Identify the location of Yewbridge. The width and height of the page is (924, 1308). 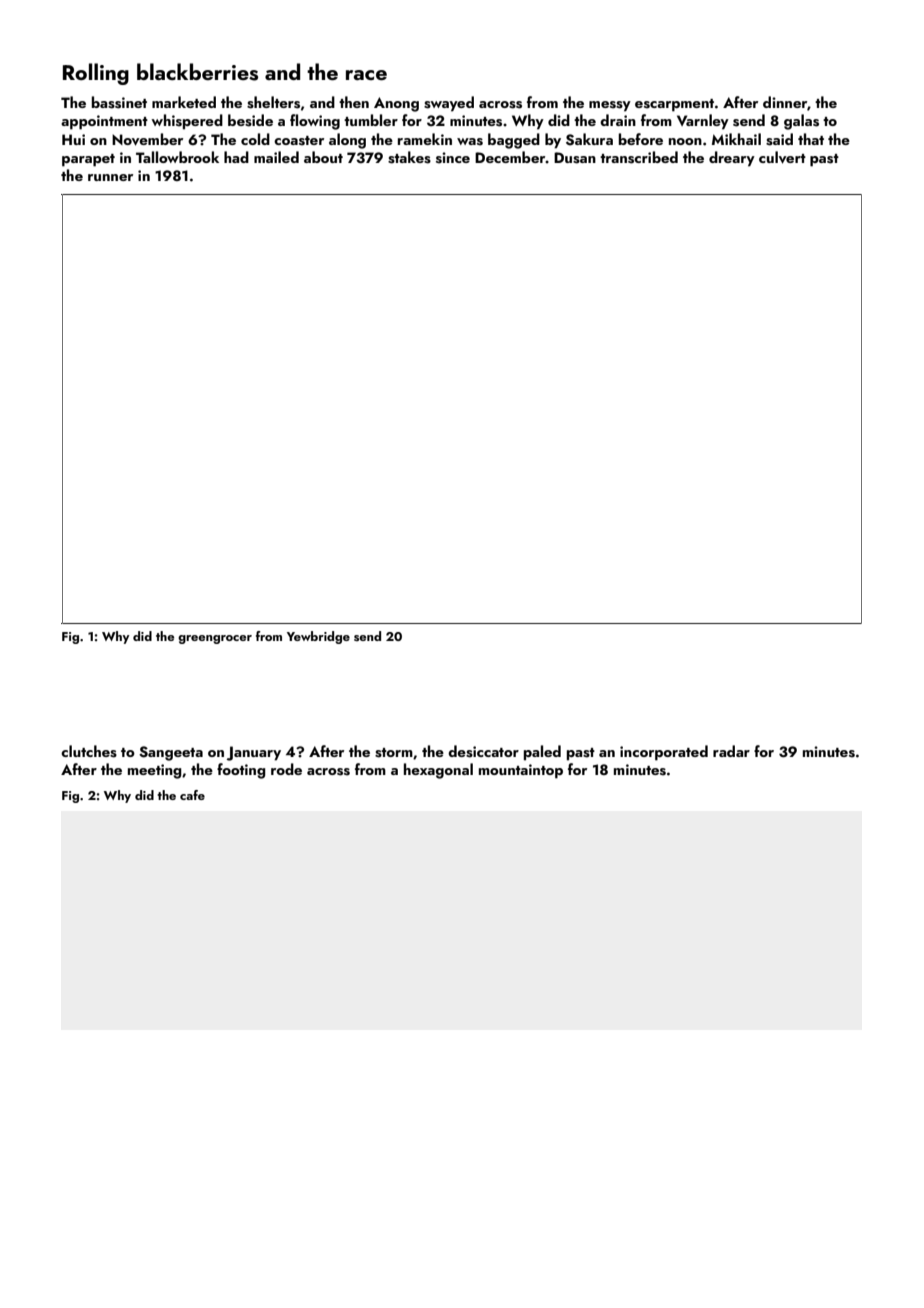
(318, 637).
